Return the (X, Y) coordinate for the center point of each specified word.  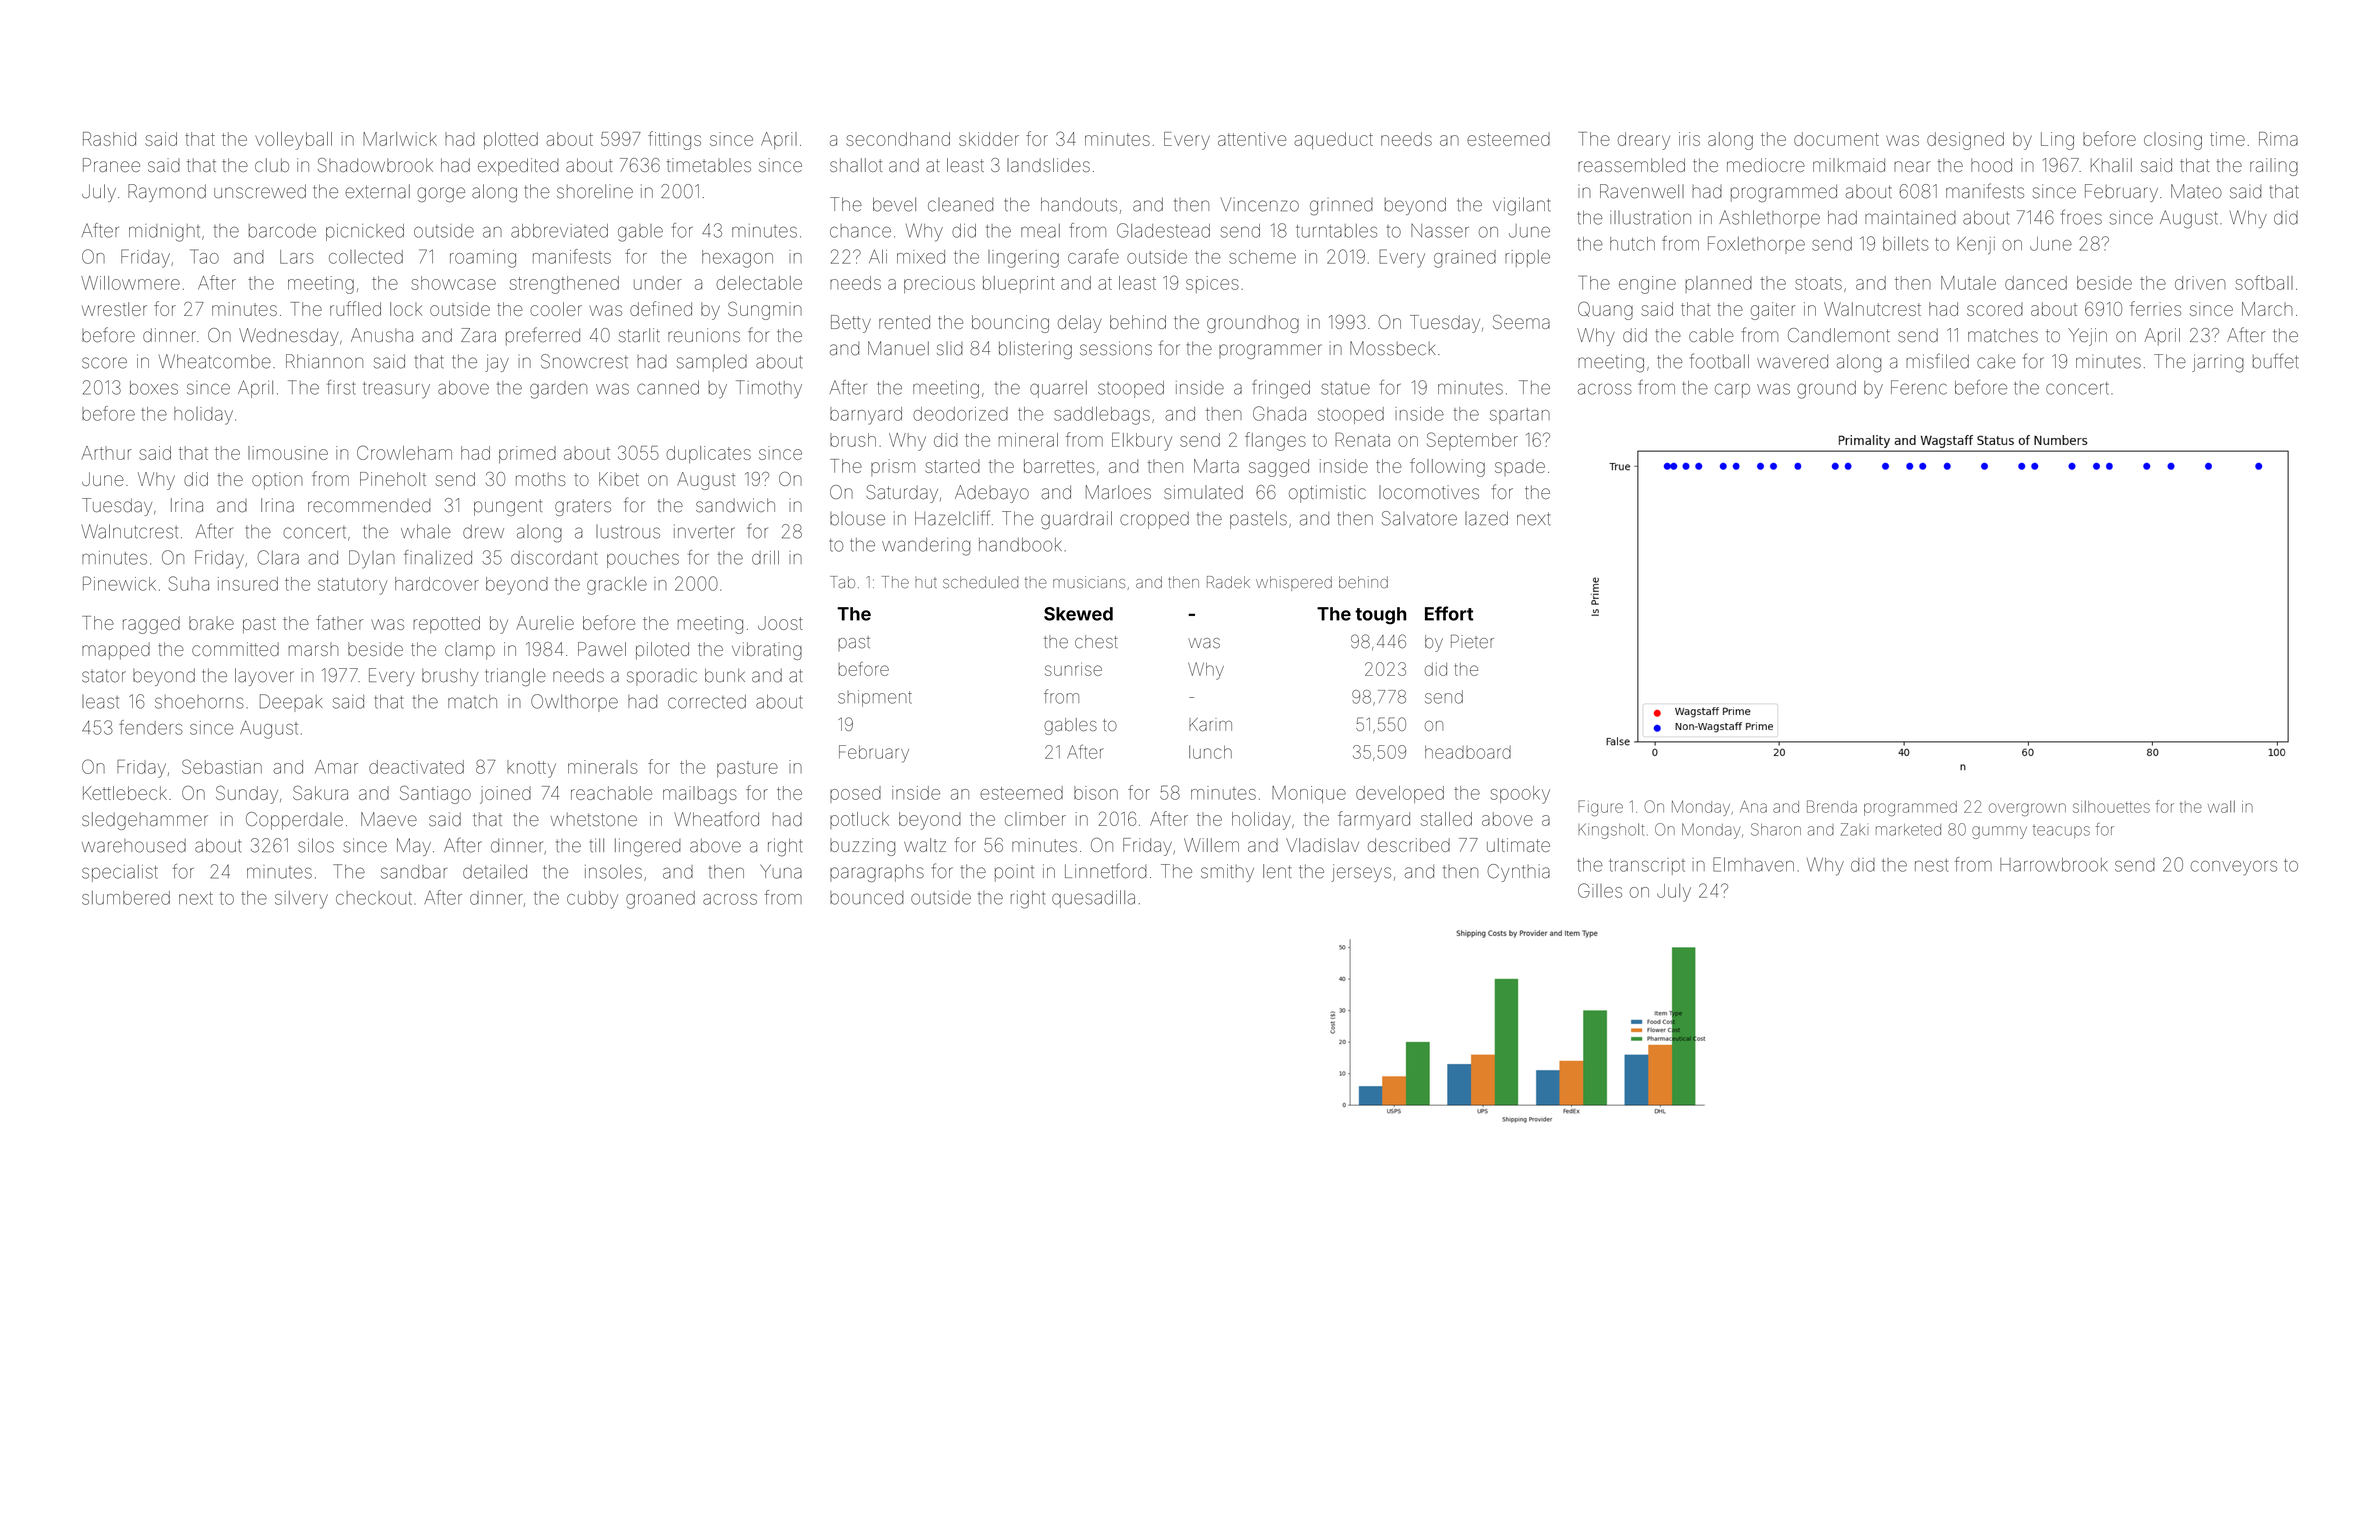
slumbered (126, 898)
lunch (1210, 752)
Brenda (1832, 806)
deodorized (960, 414)
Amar (336, 767)
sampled (712, 363)
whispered (1294, 583)
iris (1689, 139)
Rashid (109, 139)
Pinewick (119, 583)
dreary (1644, 141)
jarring (2218, 363)
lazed (1486, 518)
